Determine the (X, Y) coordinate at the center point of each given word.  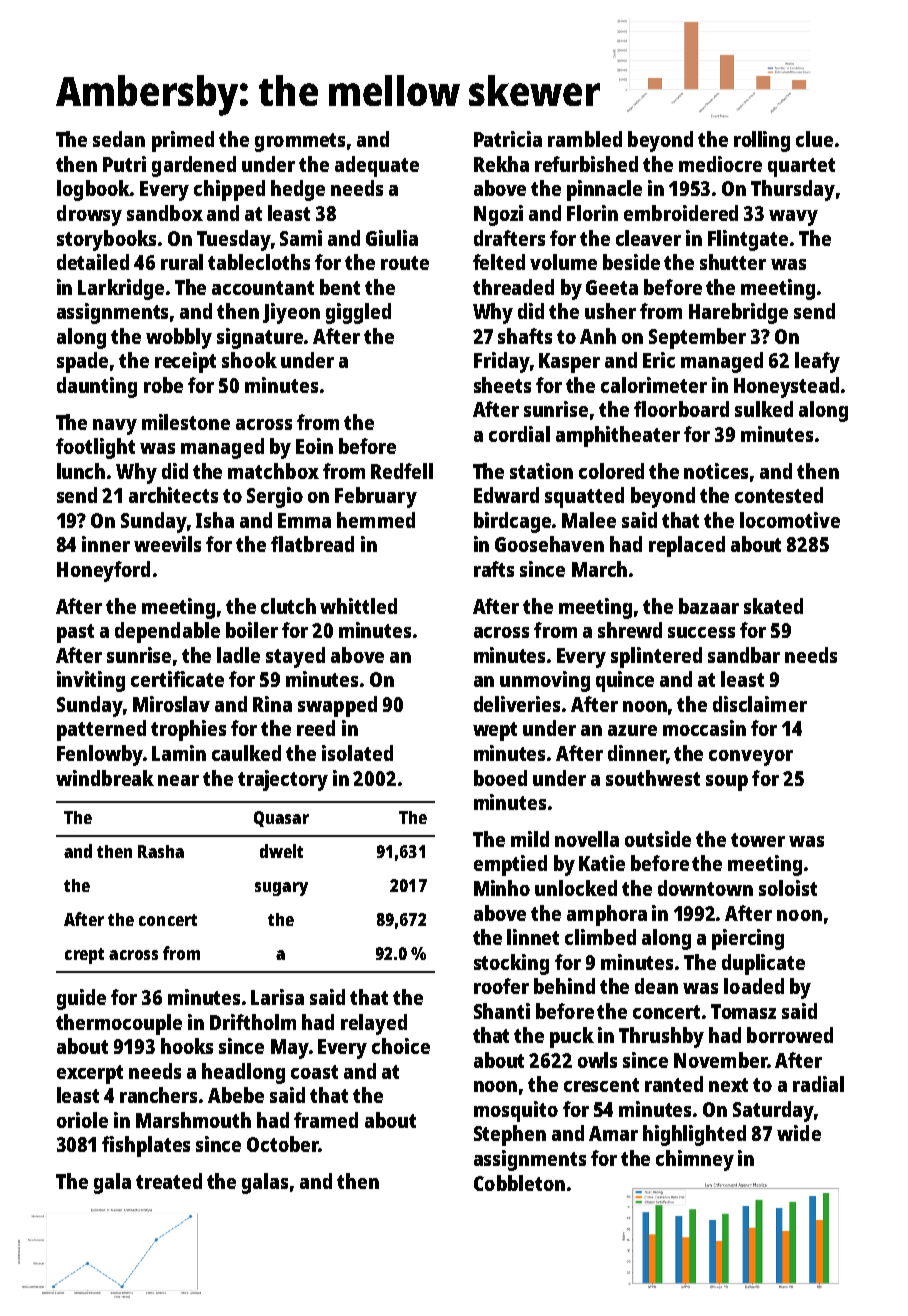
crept (84, 956)
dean (656, 986)
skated (773, 606)
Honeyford (103, 571)
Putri (124, 164)
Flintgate (748, 240)
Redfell (402, 471)
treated (169, 1181)
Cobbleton (519, 1183)
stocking (511, 964)
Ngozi (498, 215)
